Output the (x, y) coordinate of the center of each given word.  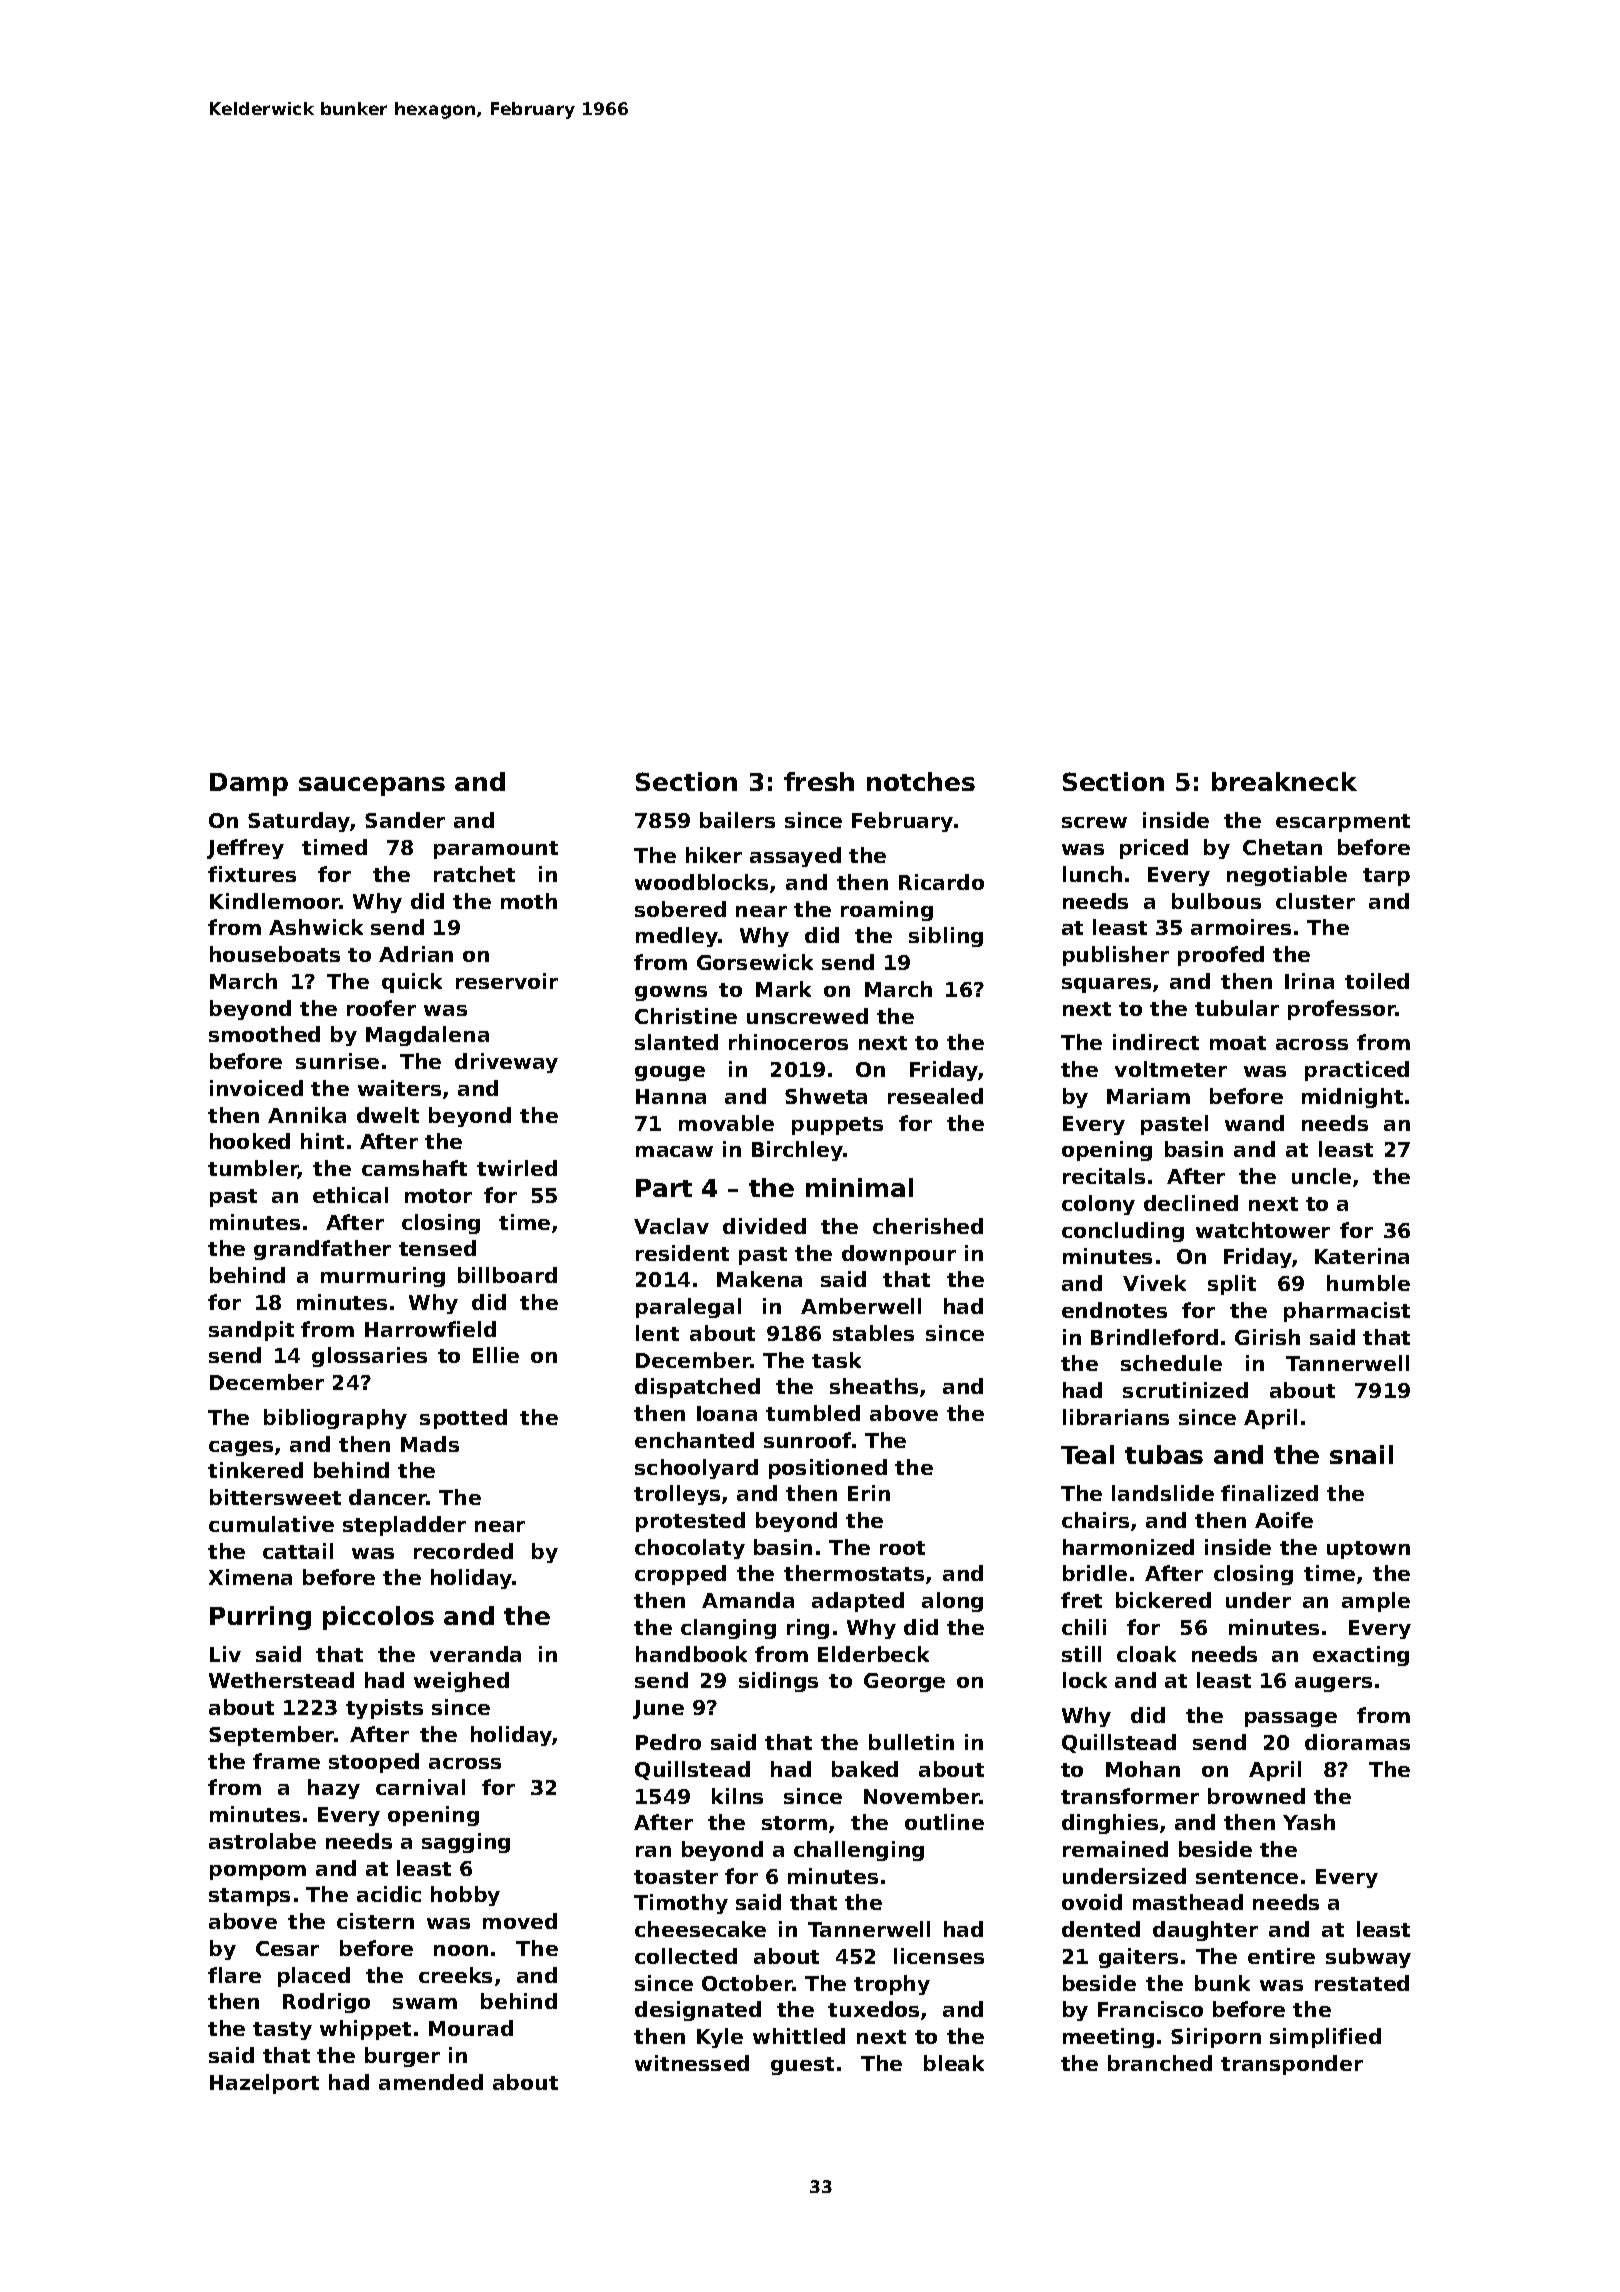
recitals (1104, 1176)
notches (921, 781)
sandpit (251, 1331)
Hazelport (264, 2084)
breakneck (1284, 781)
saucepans (372, 786)
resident (682, 1253)
